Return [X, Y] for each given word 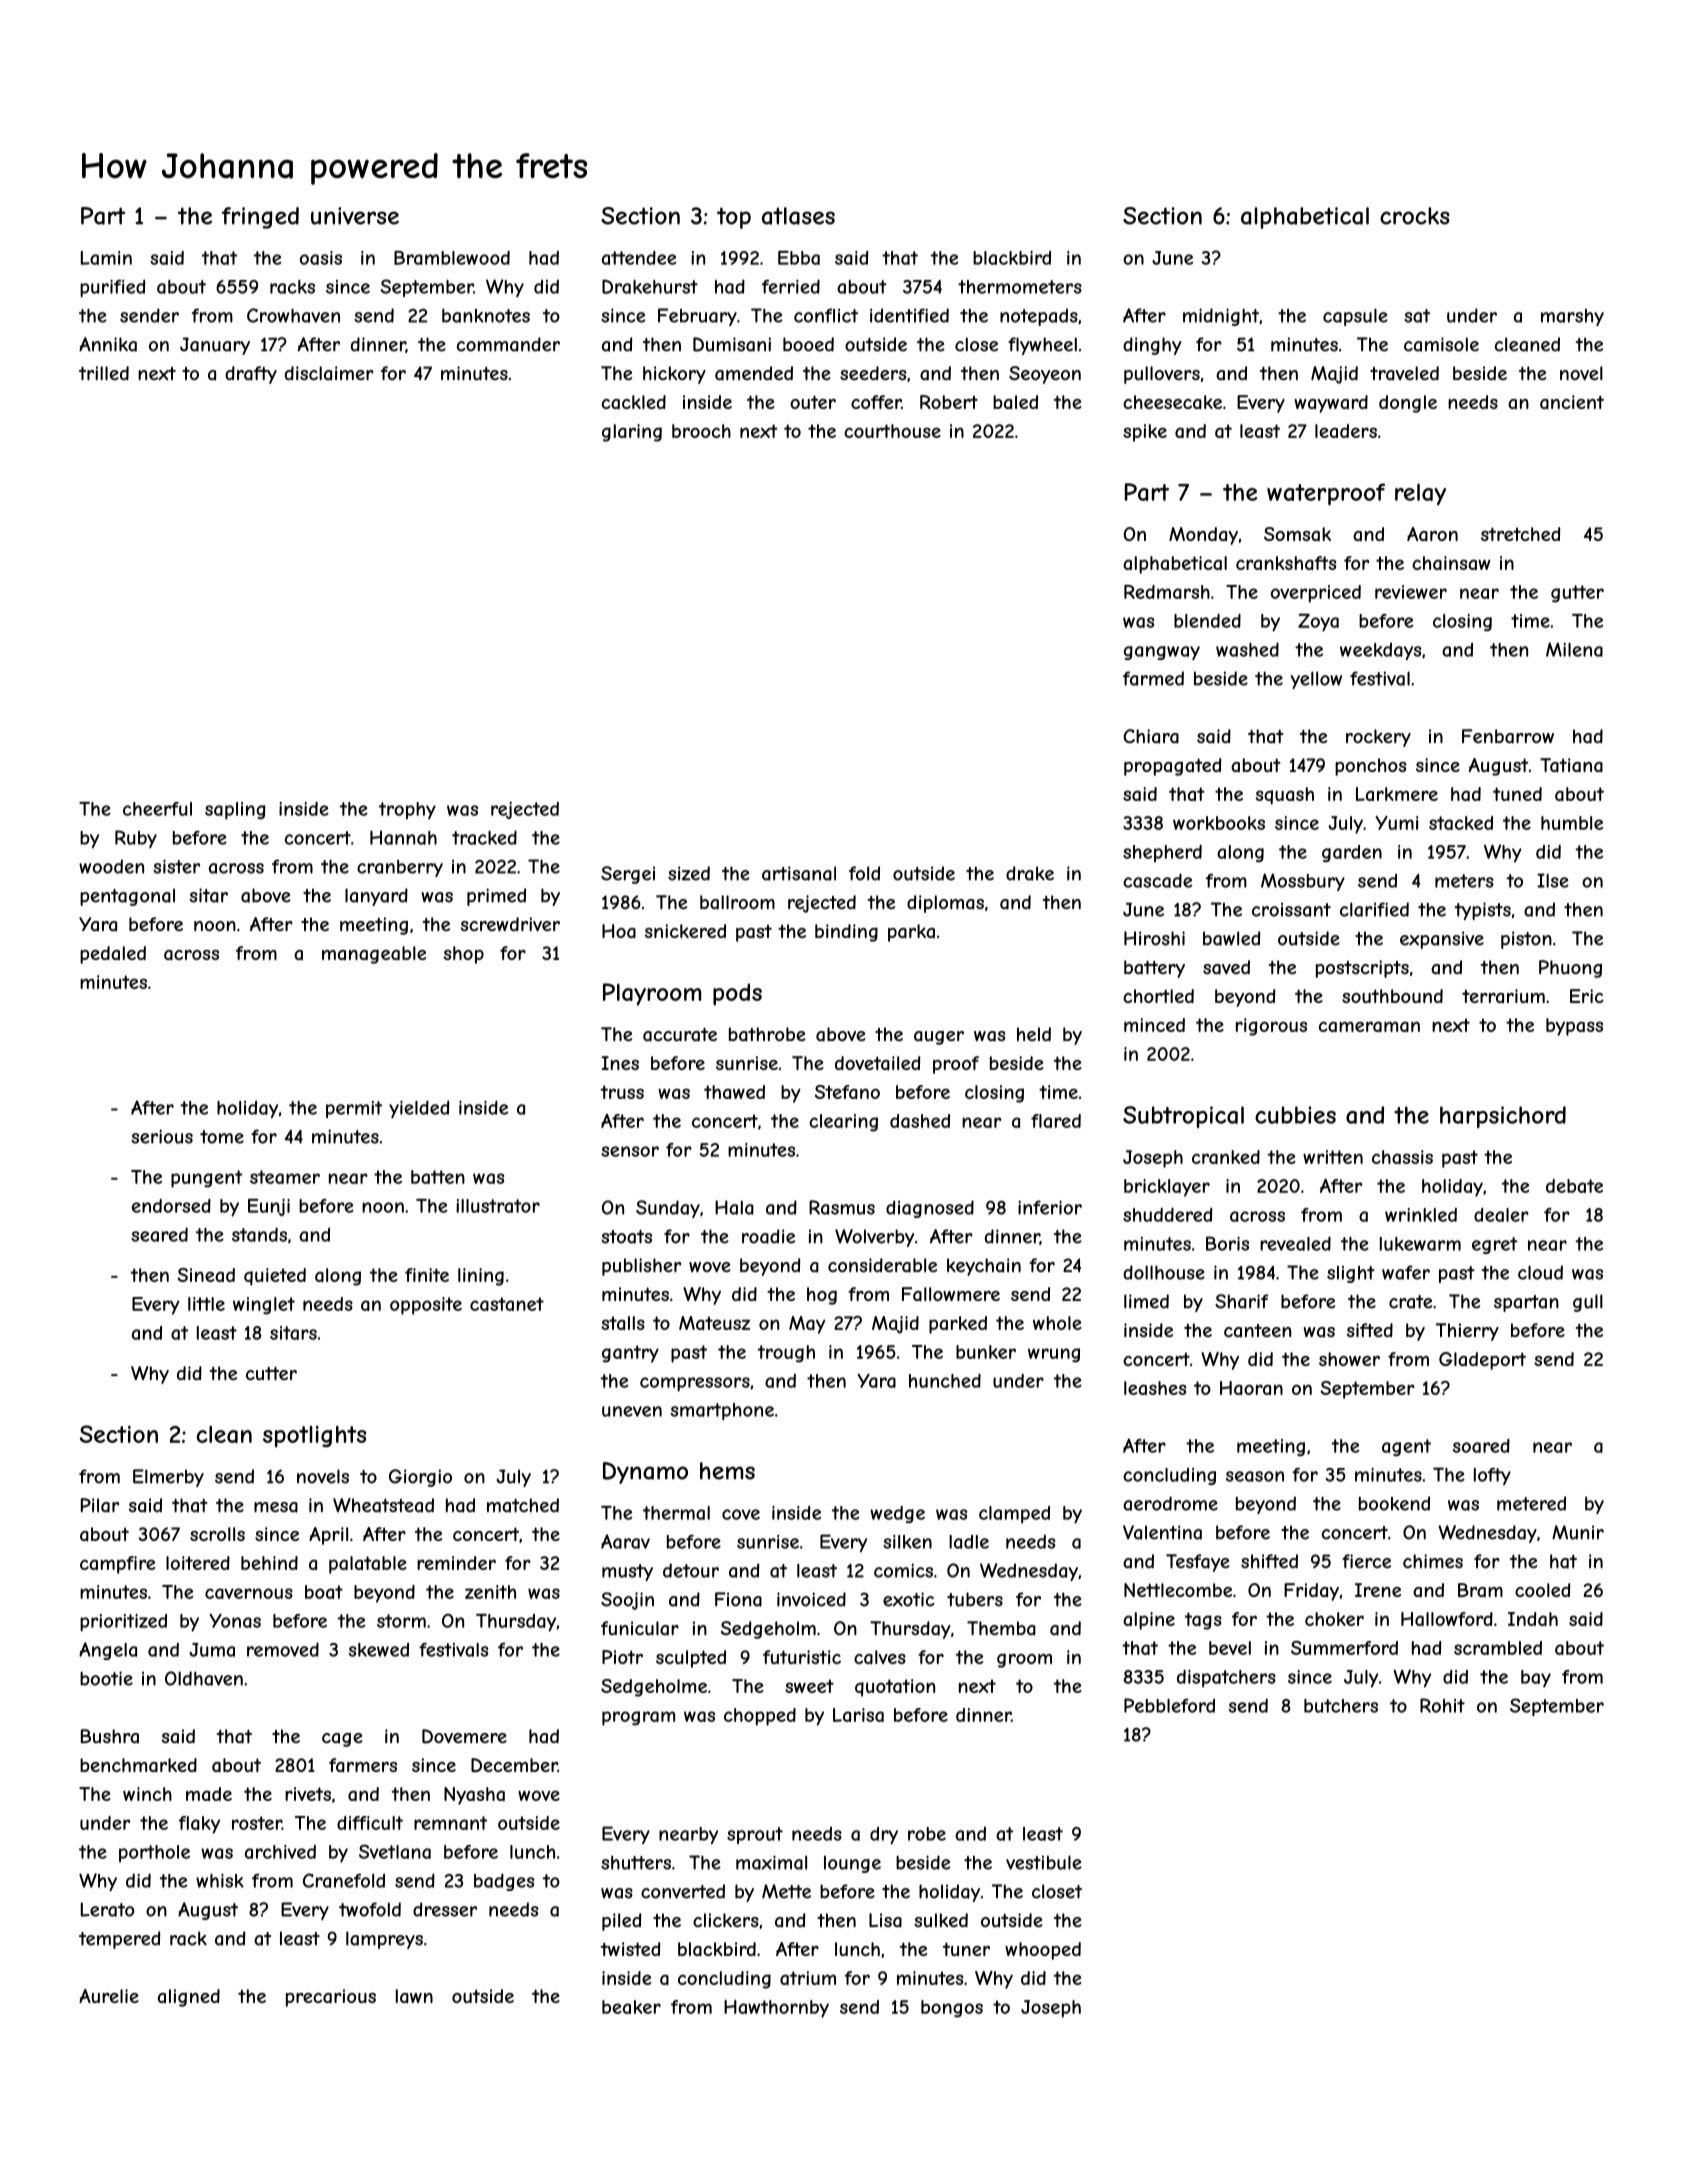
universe [355, 216]
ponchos [1370, 767]
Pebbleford [1169, 1705]
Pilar [100, 1505]
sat [1417, 316]
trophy [407, 810]
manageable [374, 955]
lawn [414, 1996]
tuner [966, 1949]
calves [880, 1657]
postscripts [1362, 969]
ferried [791, 286]
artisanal [799, 873]
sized [689, 873]
